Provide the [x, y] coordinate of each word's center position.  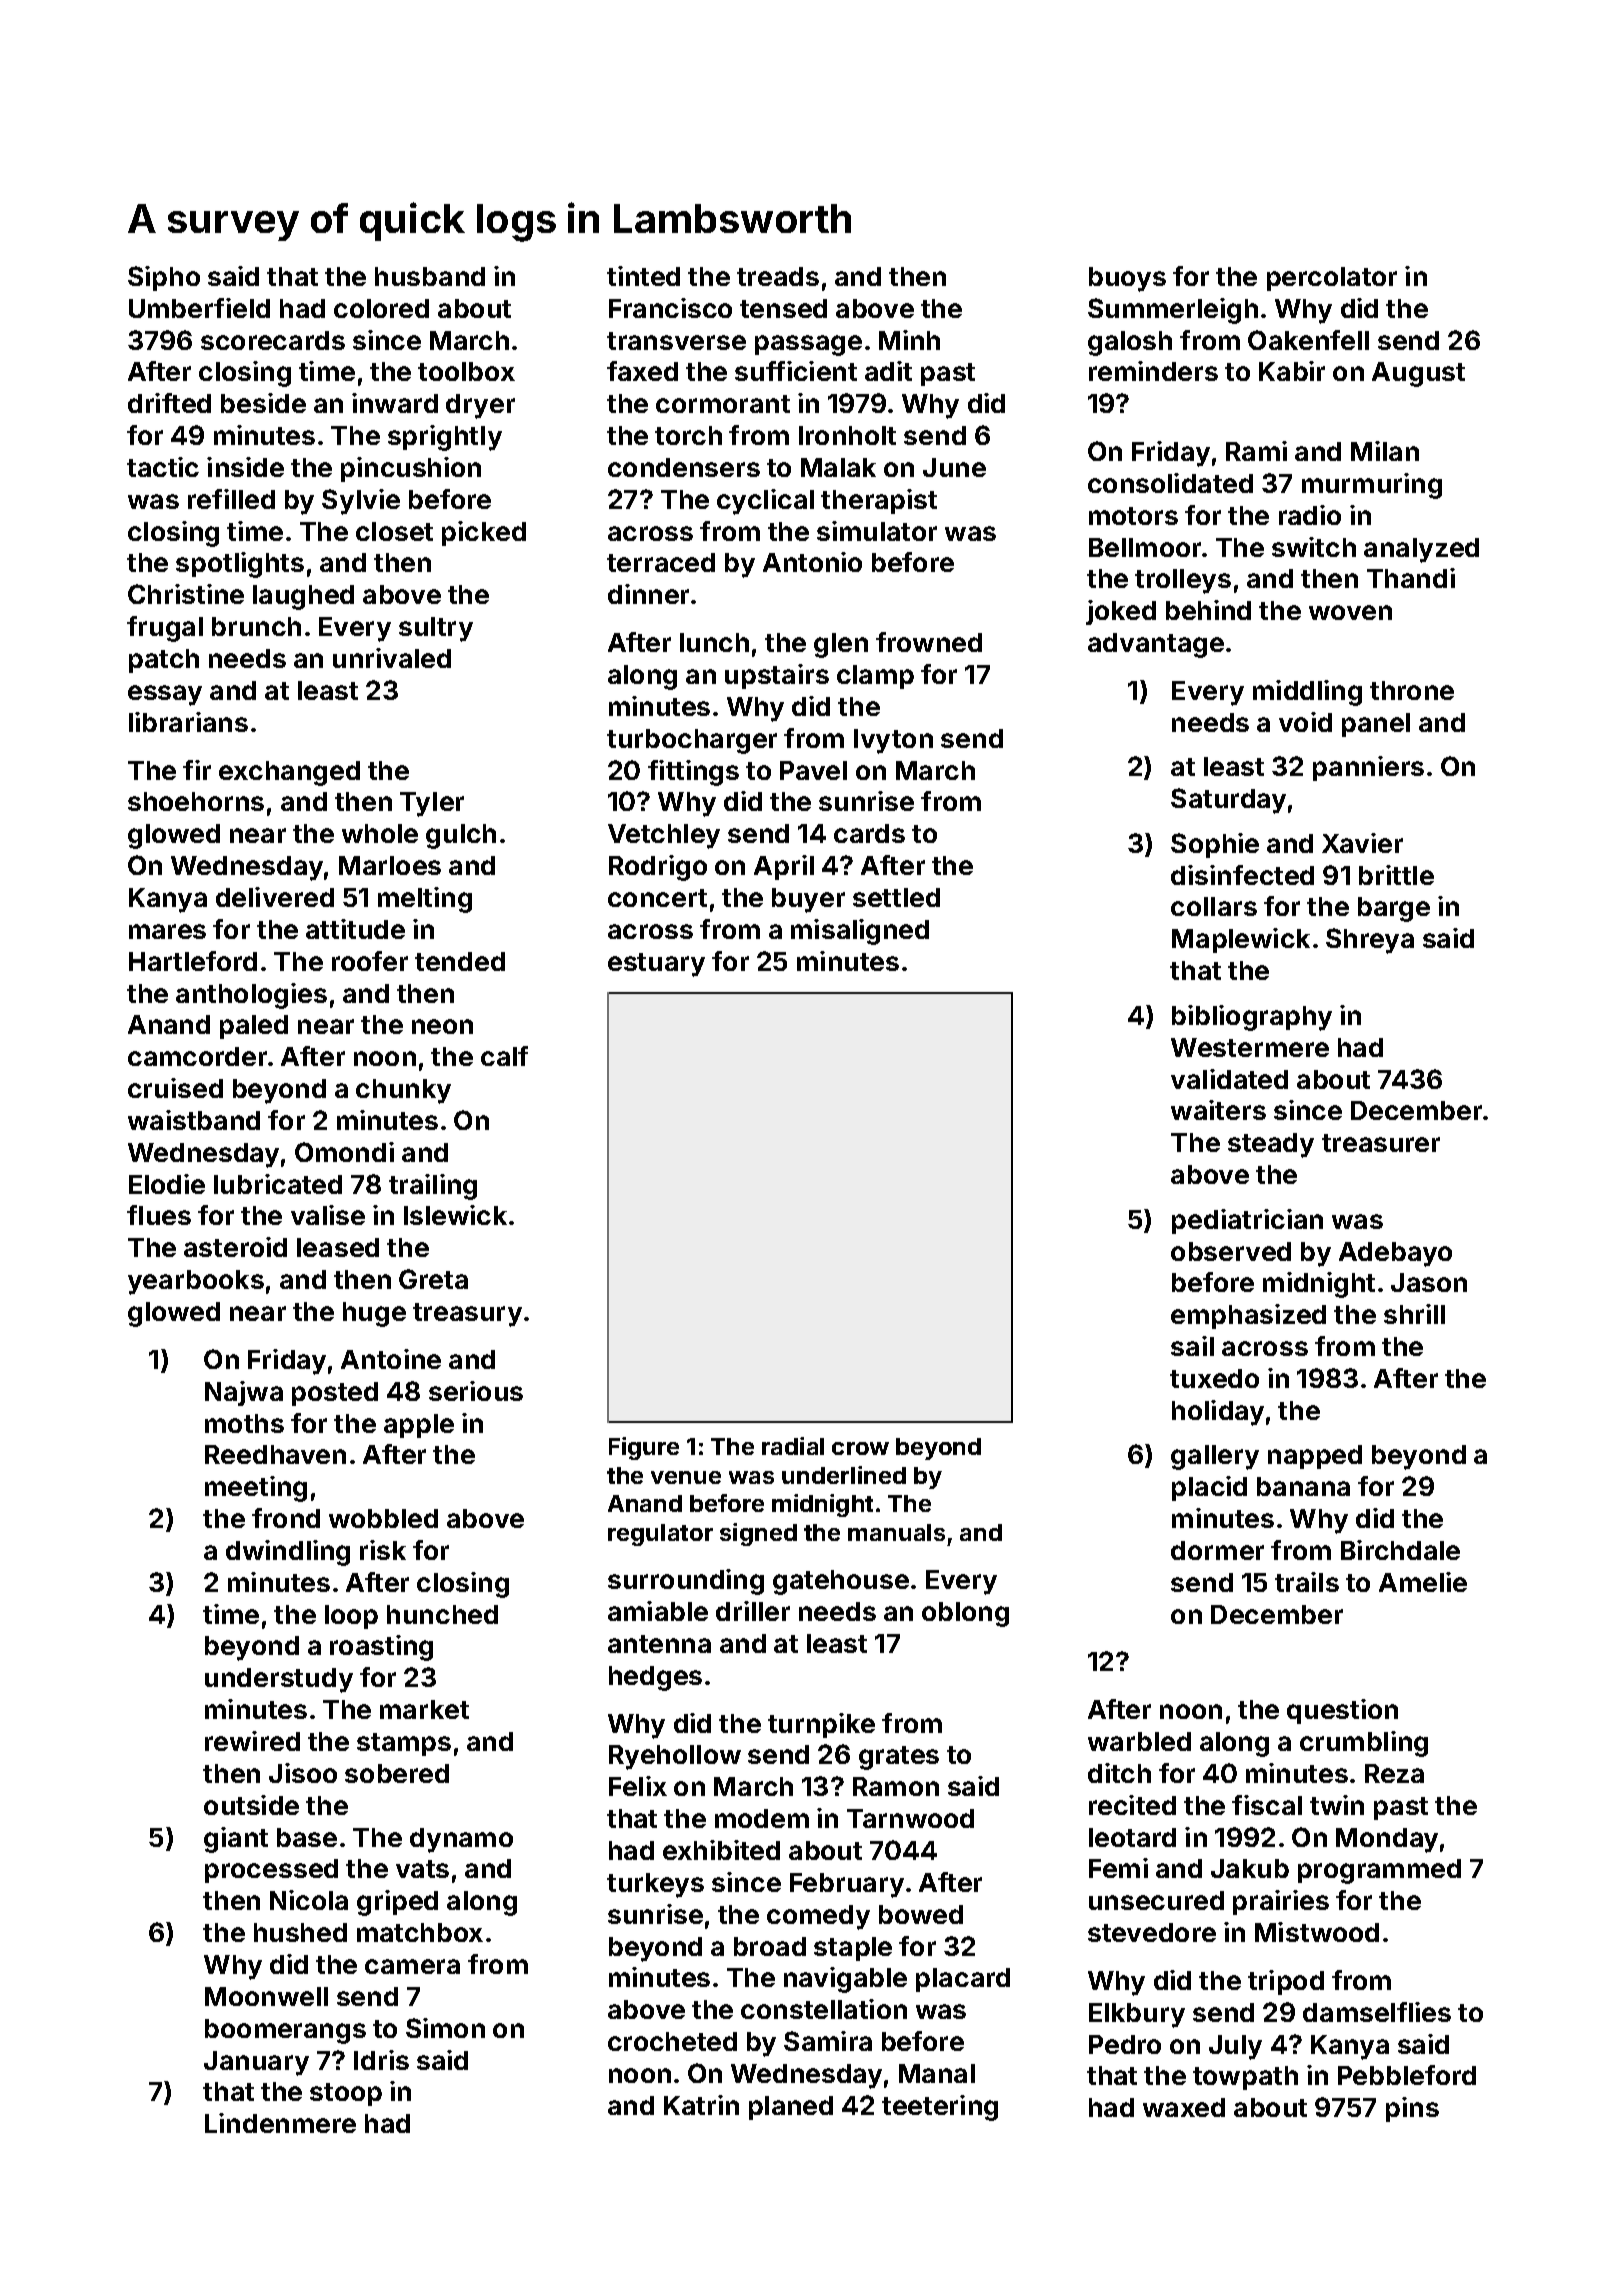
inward [395, 403]
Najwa [244, 1393]
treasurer [1381, 1143]
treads [778, 276]
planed [791, 2108]
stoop [346, 2094]
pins [1412, 2109]
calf [504, 1056]
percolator [1332, 279]
